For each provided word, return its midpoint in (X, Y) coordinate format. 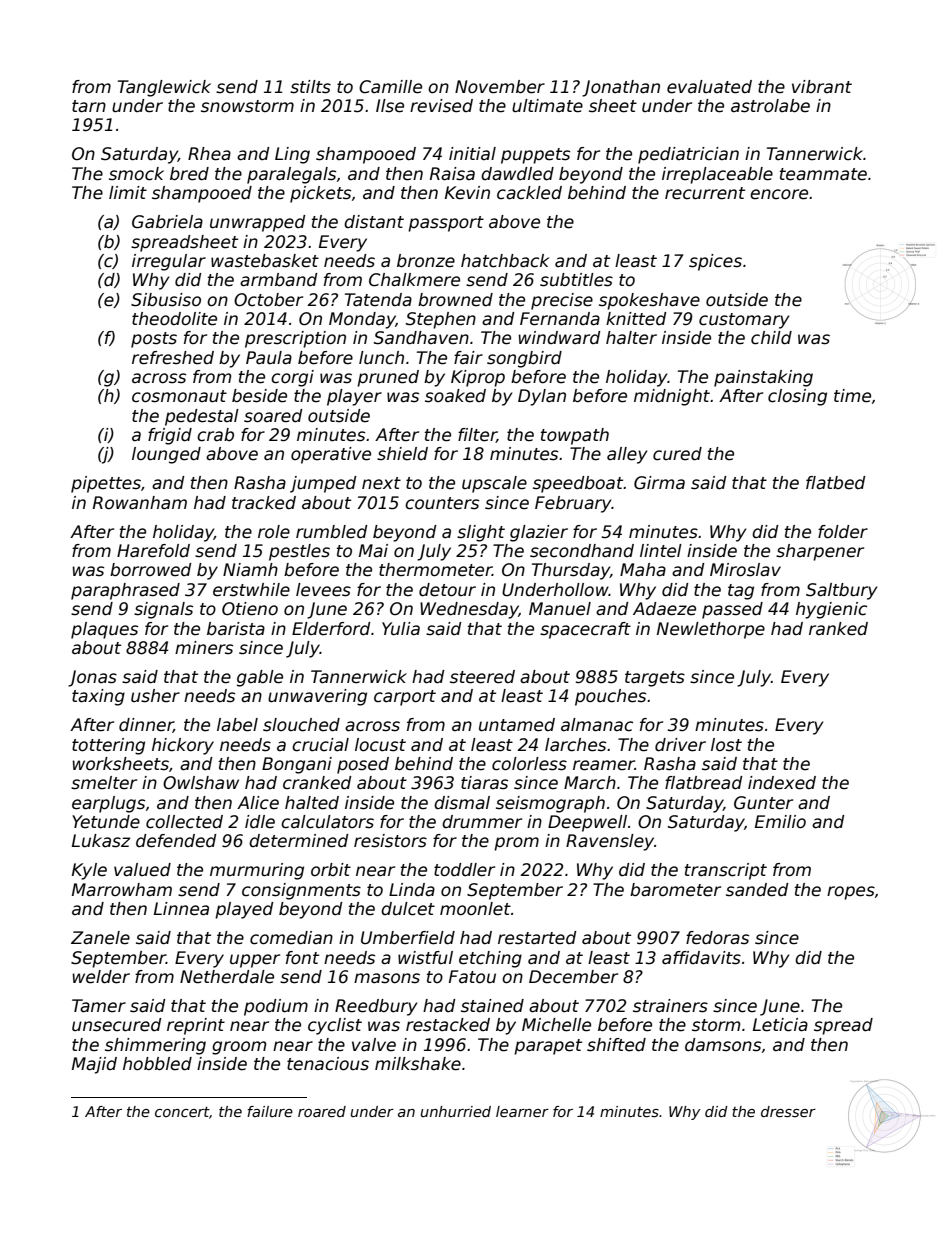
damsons (723, 1045)
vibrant (822, 87)
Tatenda (378, 300)
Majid (94, 1065)
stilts (310, 87)
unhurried (456, 1111)
